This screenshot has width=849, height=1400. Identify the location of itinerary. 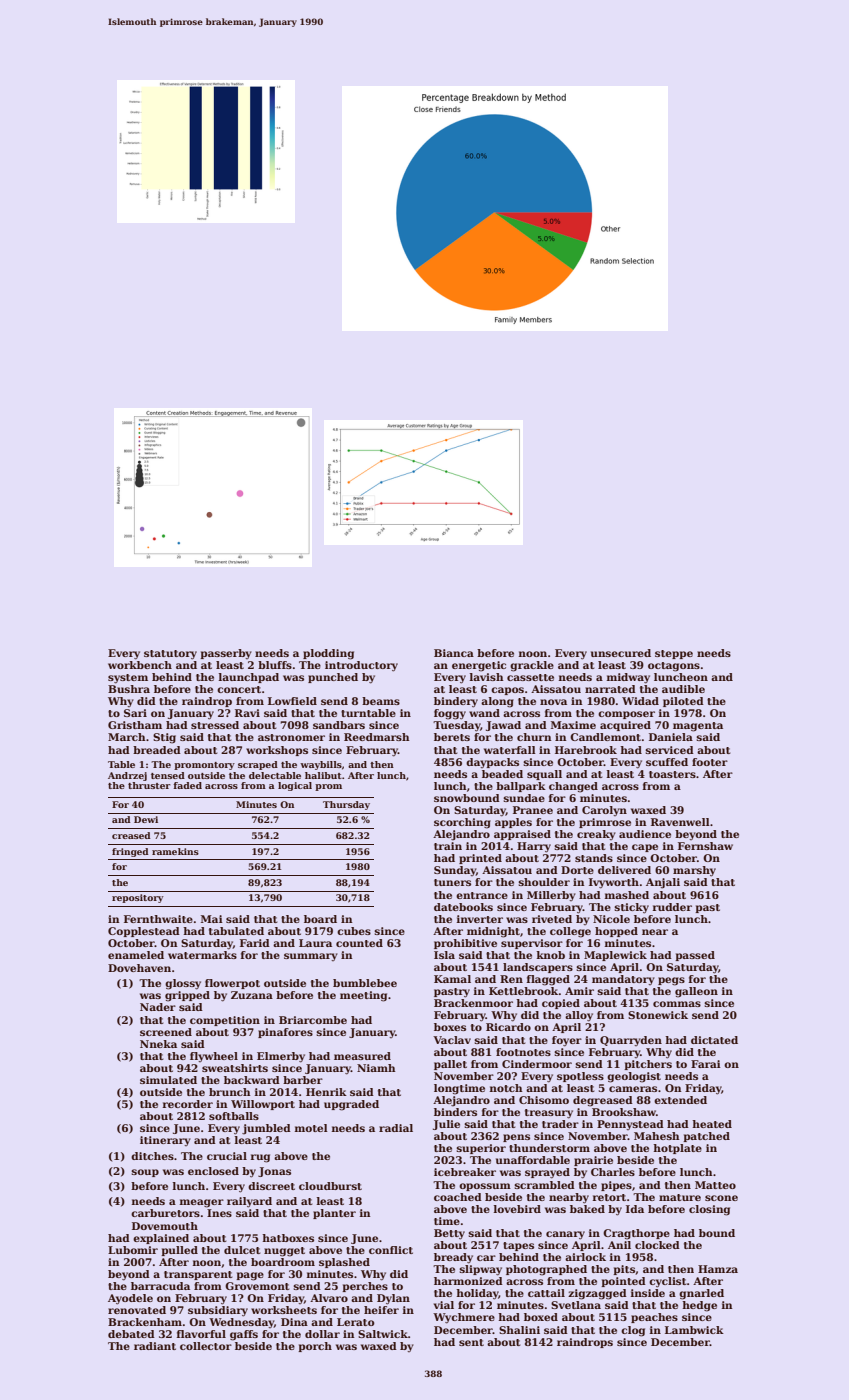
(165, 1141).
